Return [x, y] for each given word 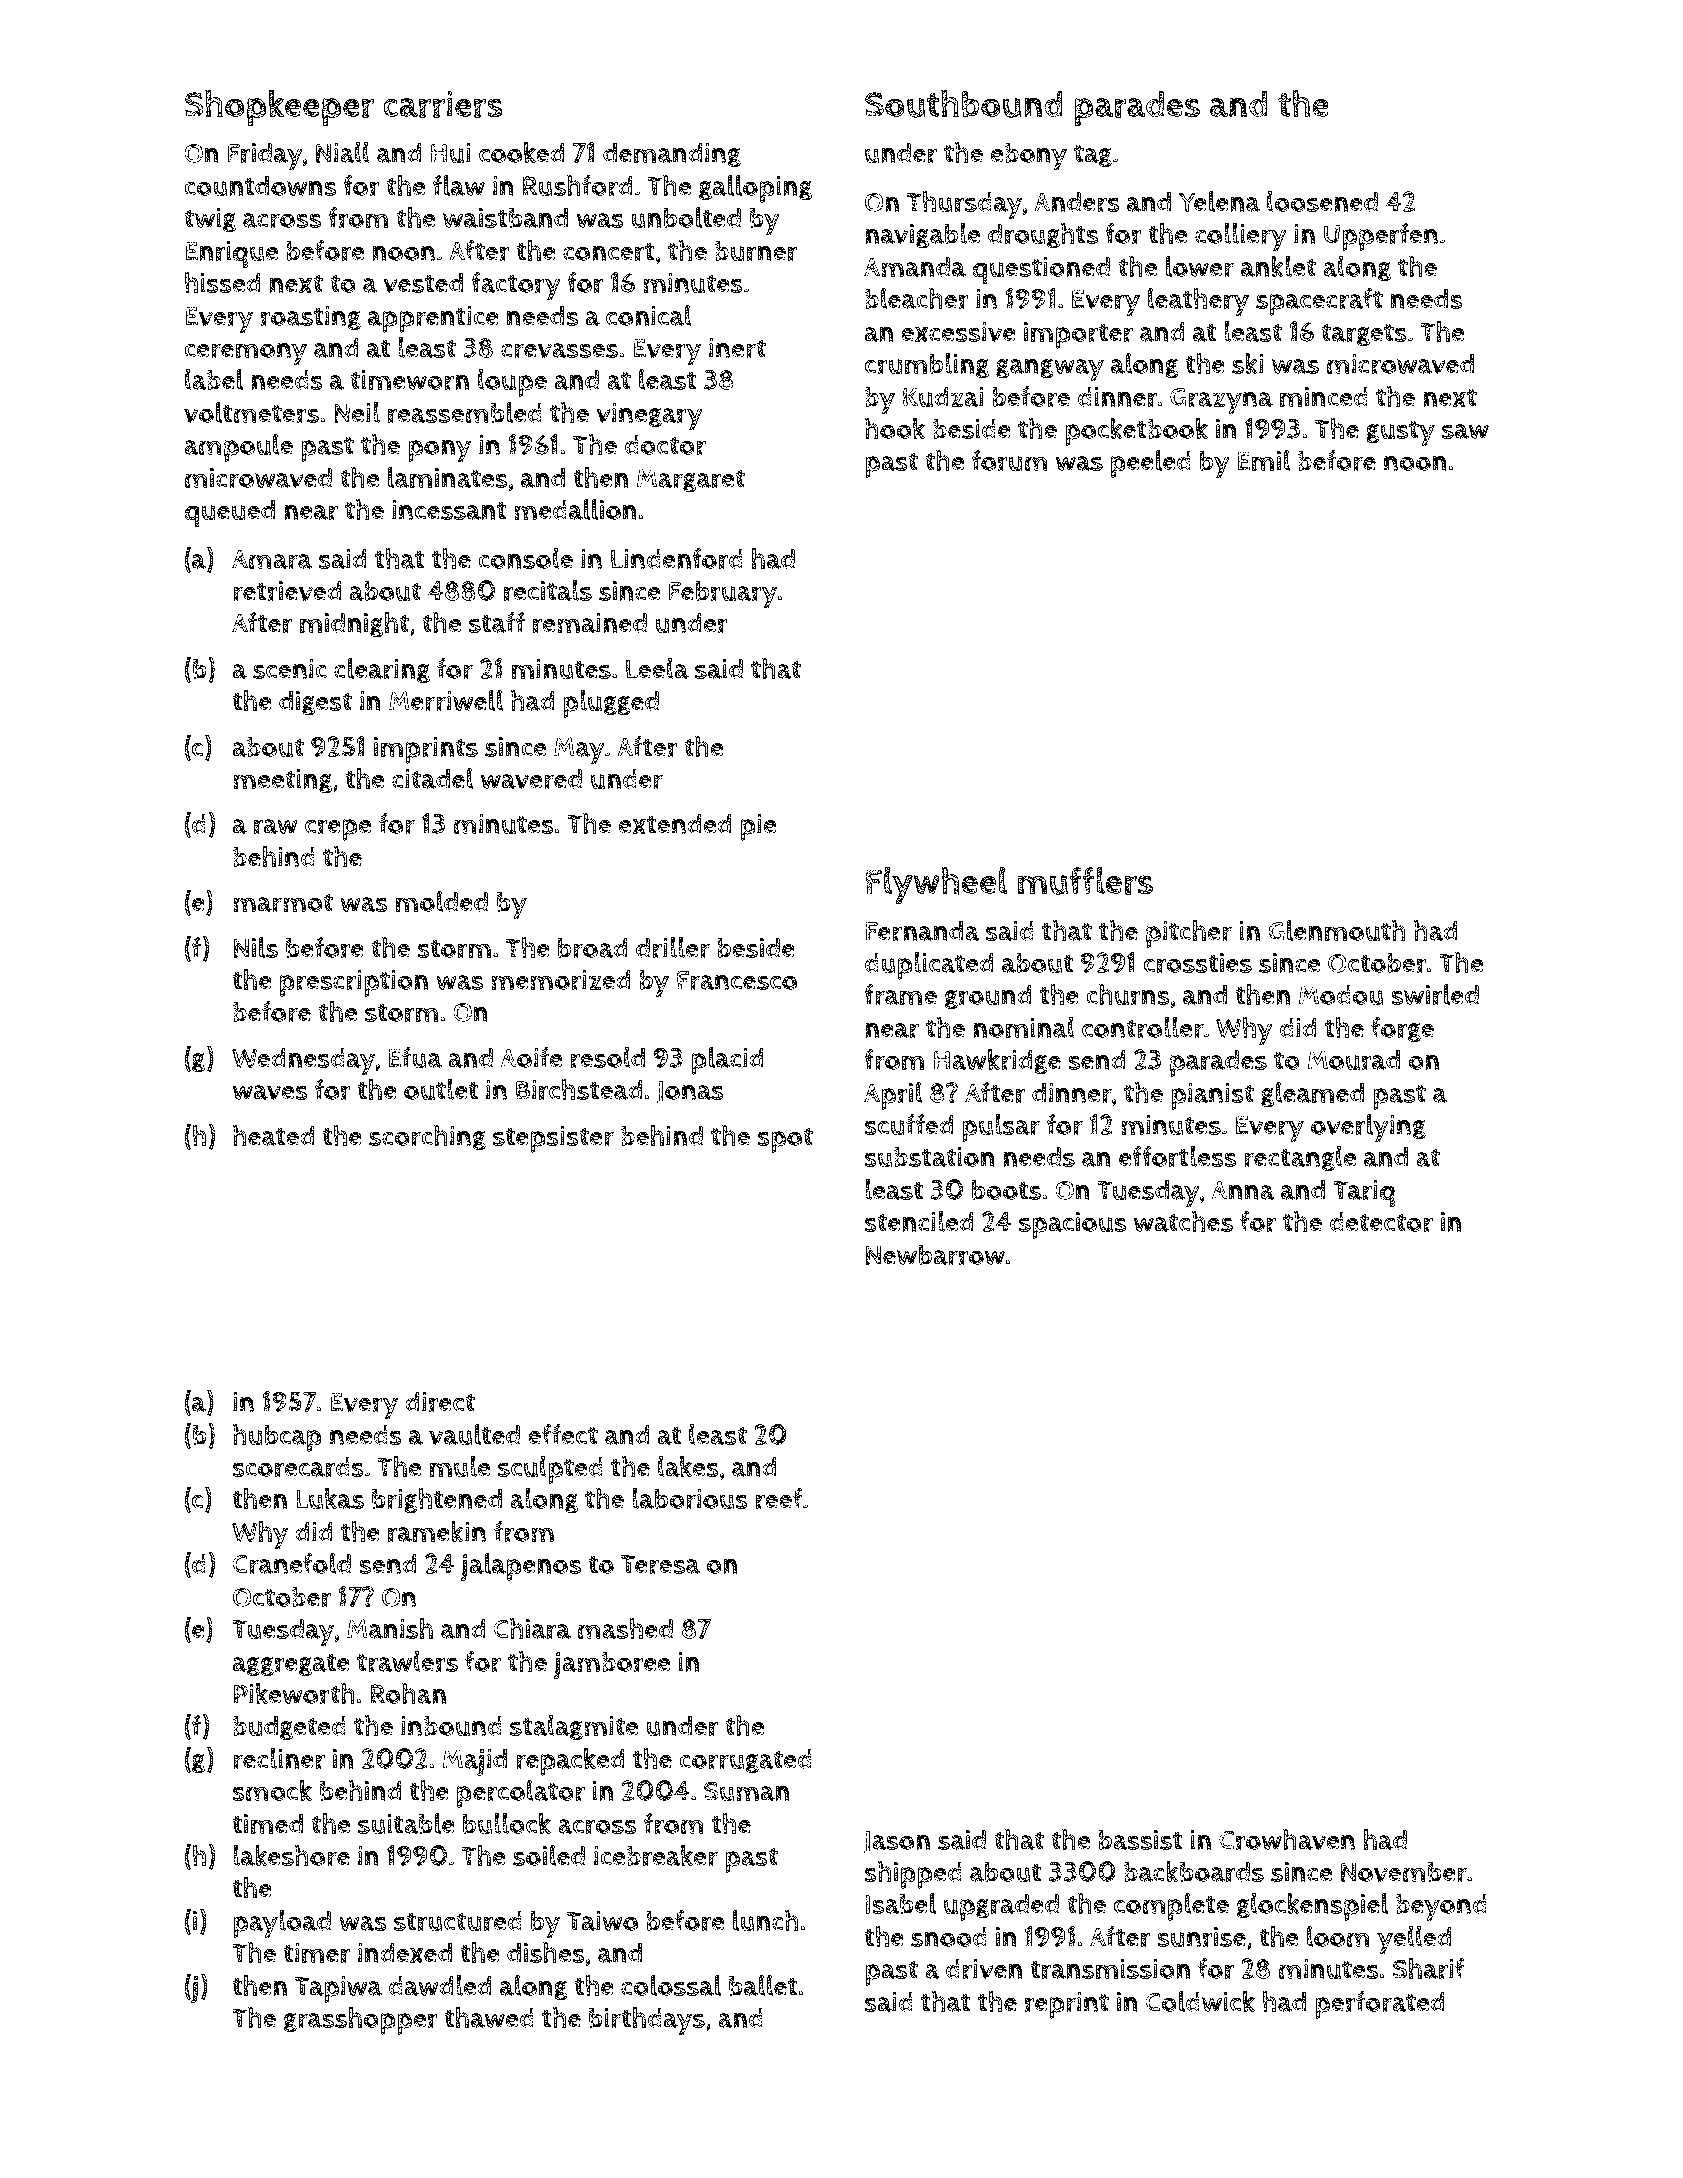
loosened [1322, 201]
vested [423, 282]
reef [779, 1499]
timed [268, 1823]
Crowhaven [1287, 1839]
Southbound [964, 103]
